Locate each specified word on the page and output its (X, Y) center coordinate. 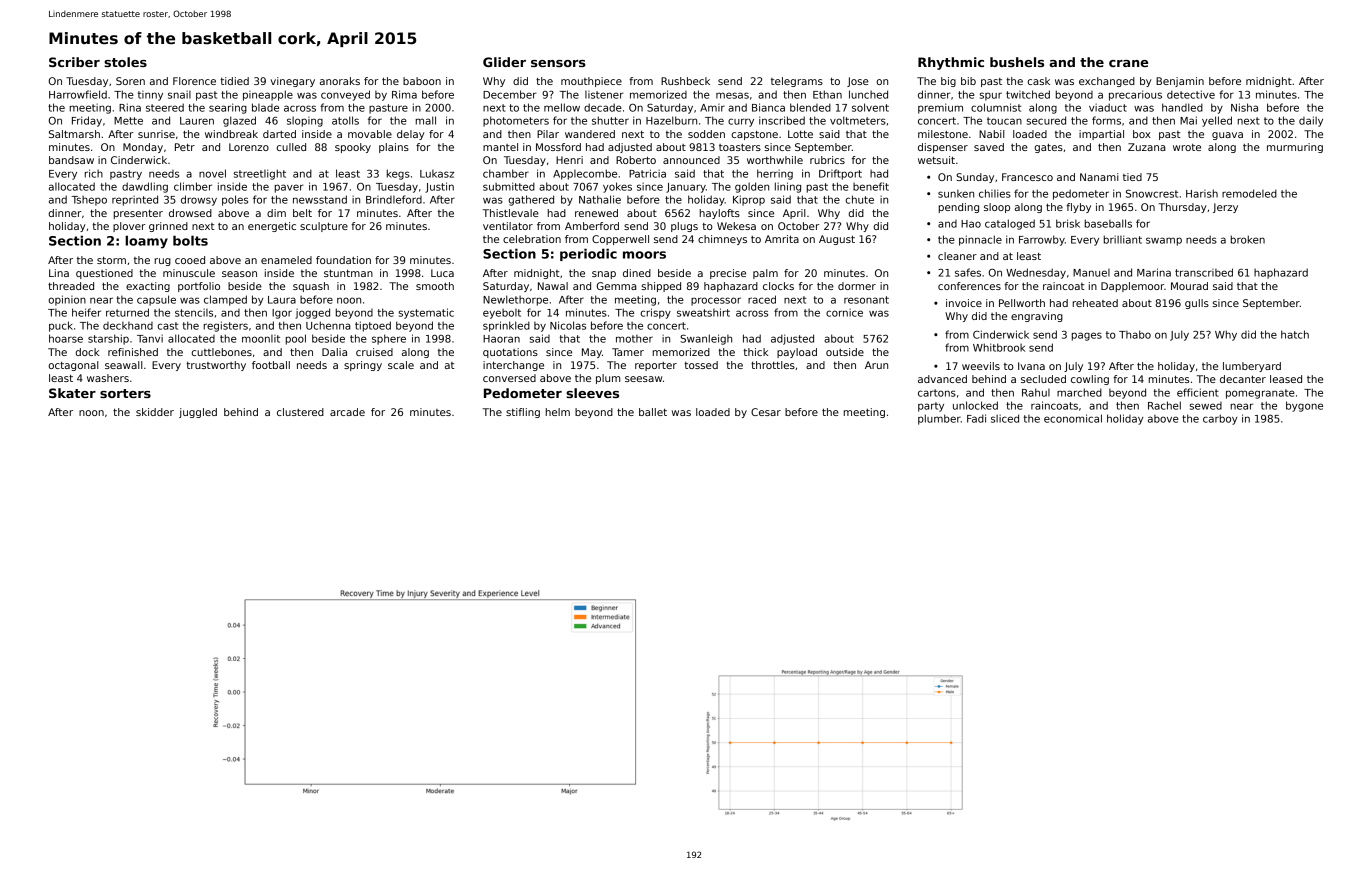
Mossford (558, 147)
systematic (426, 313)
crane (1128, 63)
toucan (1004, 121)
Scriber (74, 62)
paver (289, 188)
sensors (558, 63)
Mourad (1189, 286)
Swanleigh (706, 339)
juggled (198, 413)
